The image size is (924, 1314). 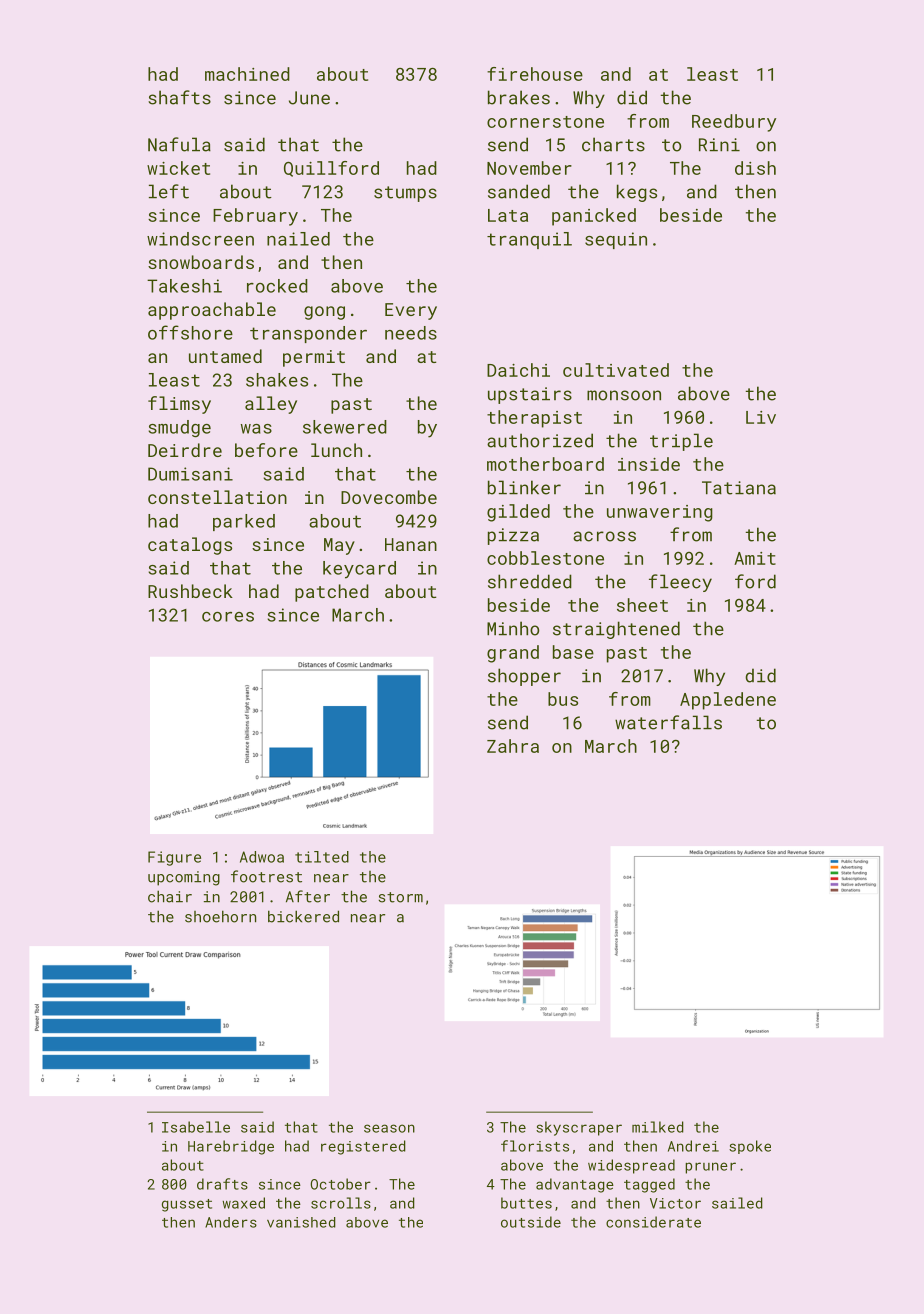 I want to click on Reedbury, so click(x=734, y=123).
